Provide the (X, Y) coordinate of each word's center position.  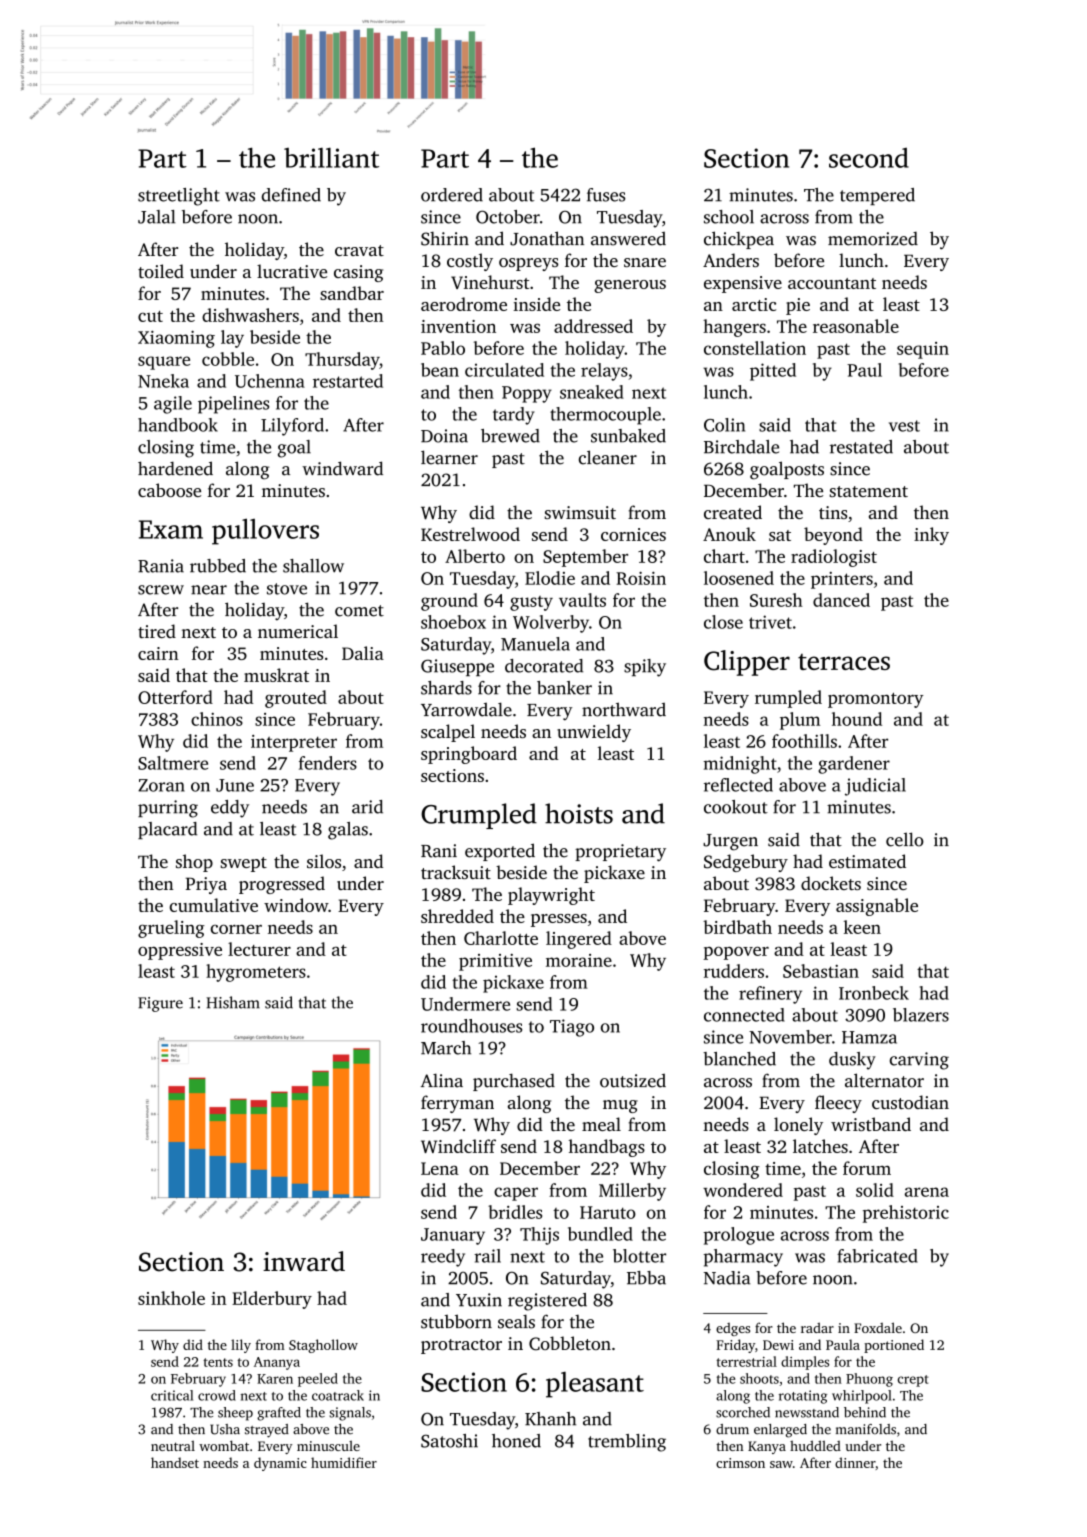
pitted (773, 372)
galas (348, 831)
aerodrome (464, 304)
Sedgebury (746, 863)
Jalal (157, 217)
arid (367, 807)
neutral (173, 1445)
